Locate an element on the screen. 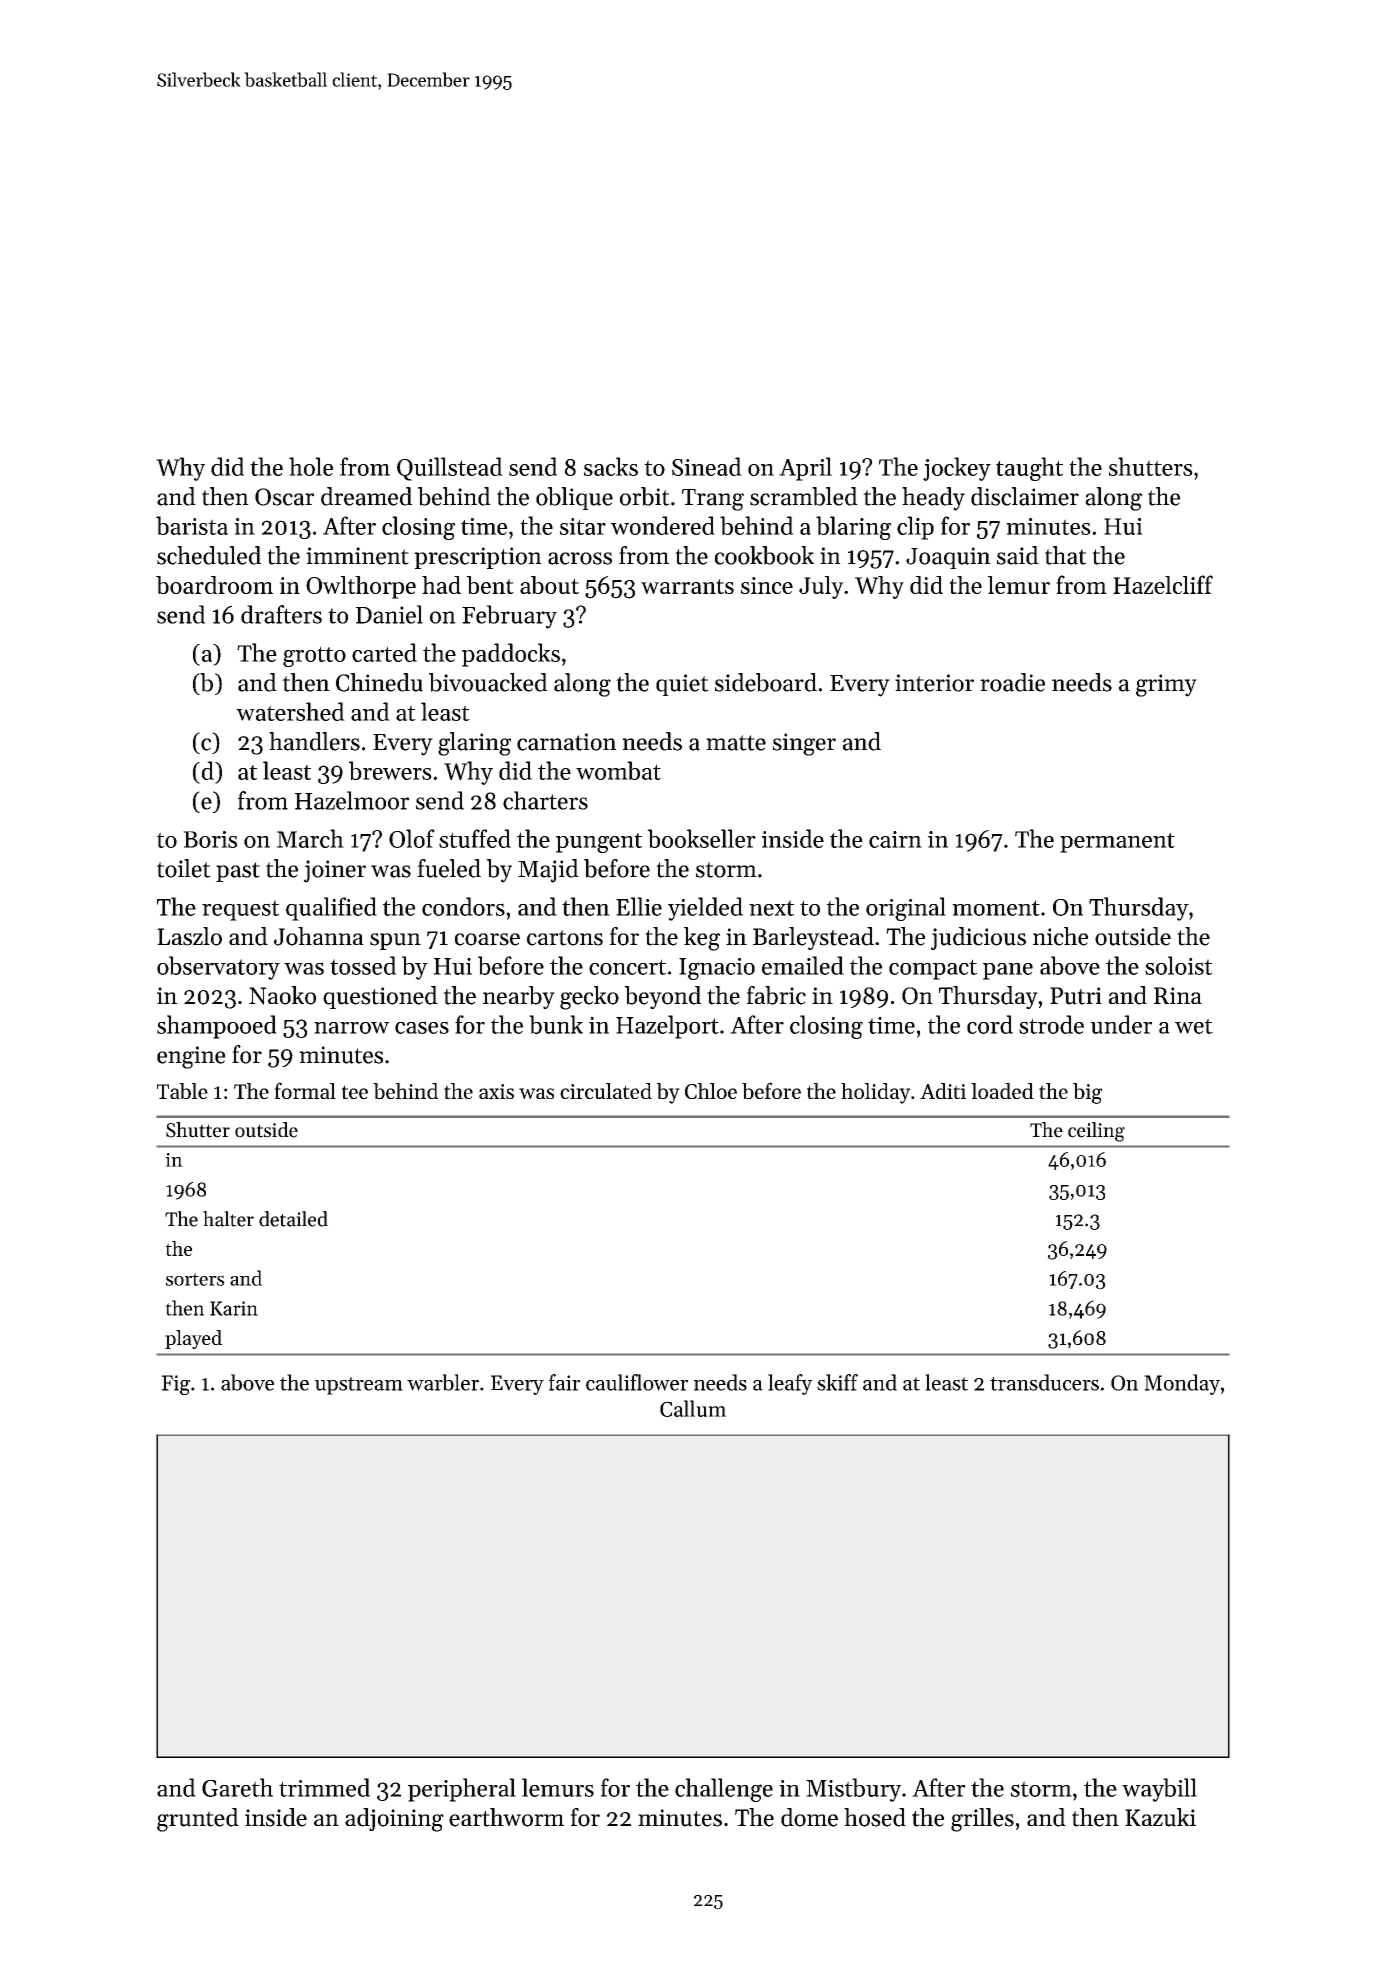 This screenshot has width=1386, height=1969. Chinedu is located at coordinates (379, 682).
